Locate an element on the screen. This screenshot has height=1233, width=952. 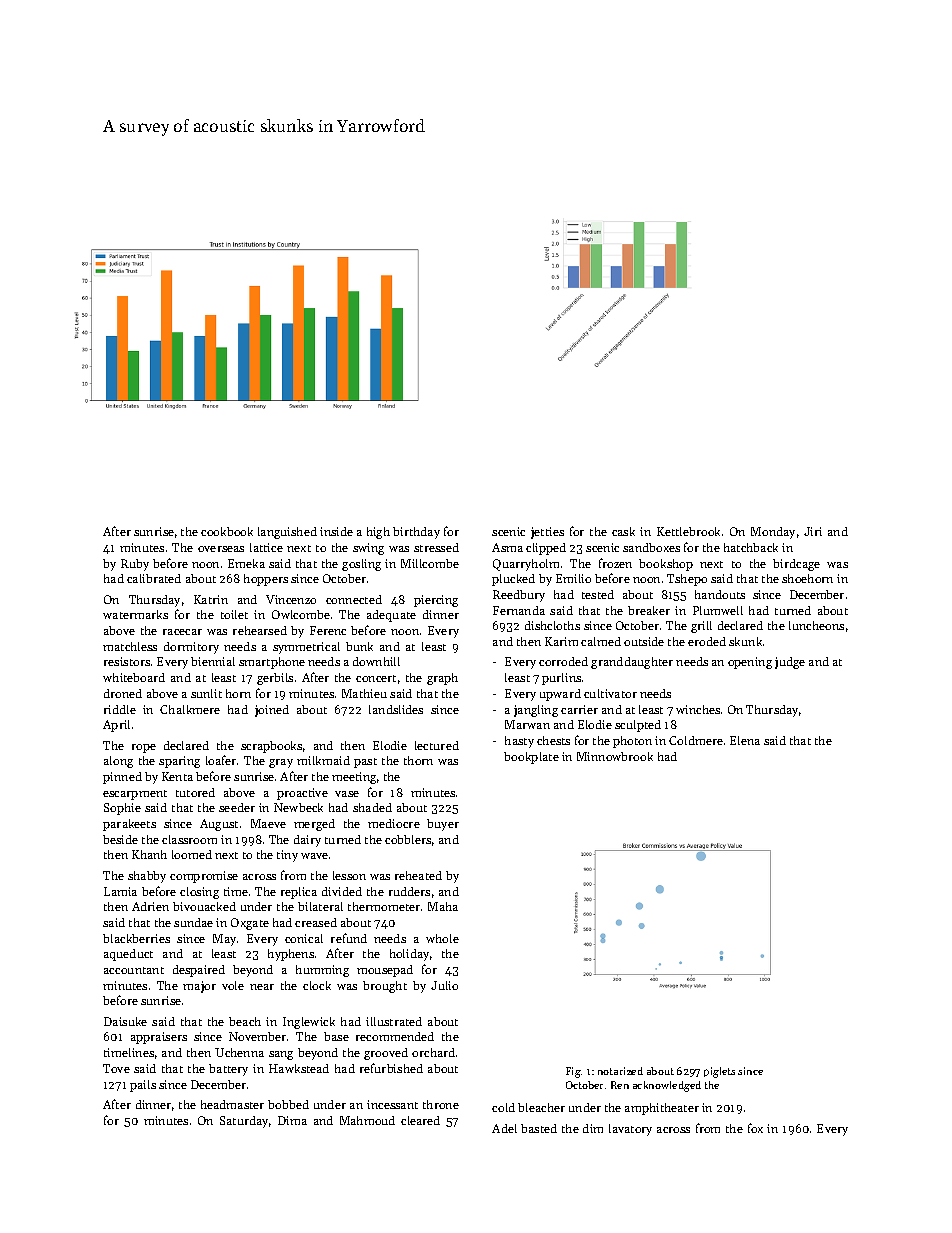
Jiri is located at coordinates (813, 531).
